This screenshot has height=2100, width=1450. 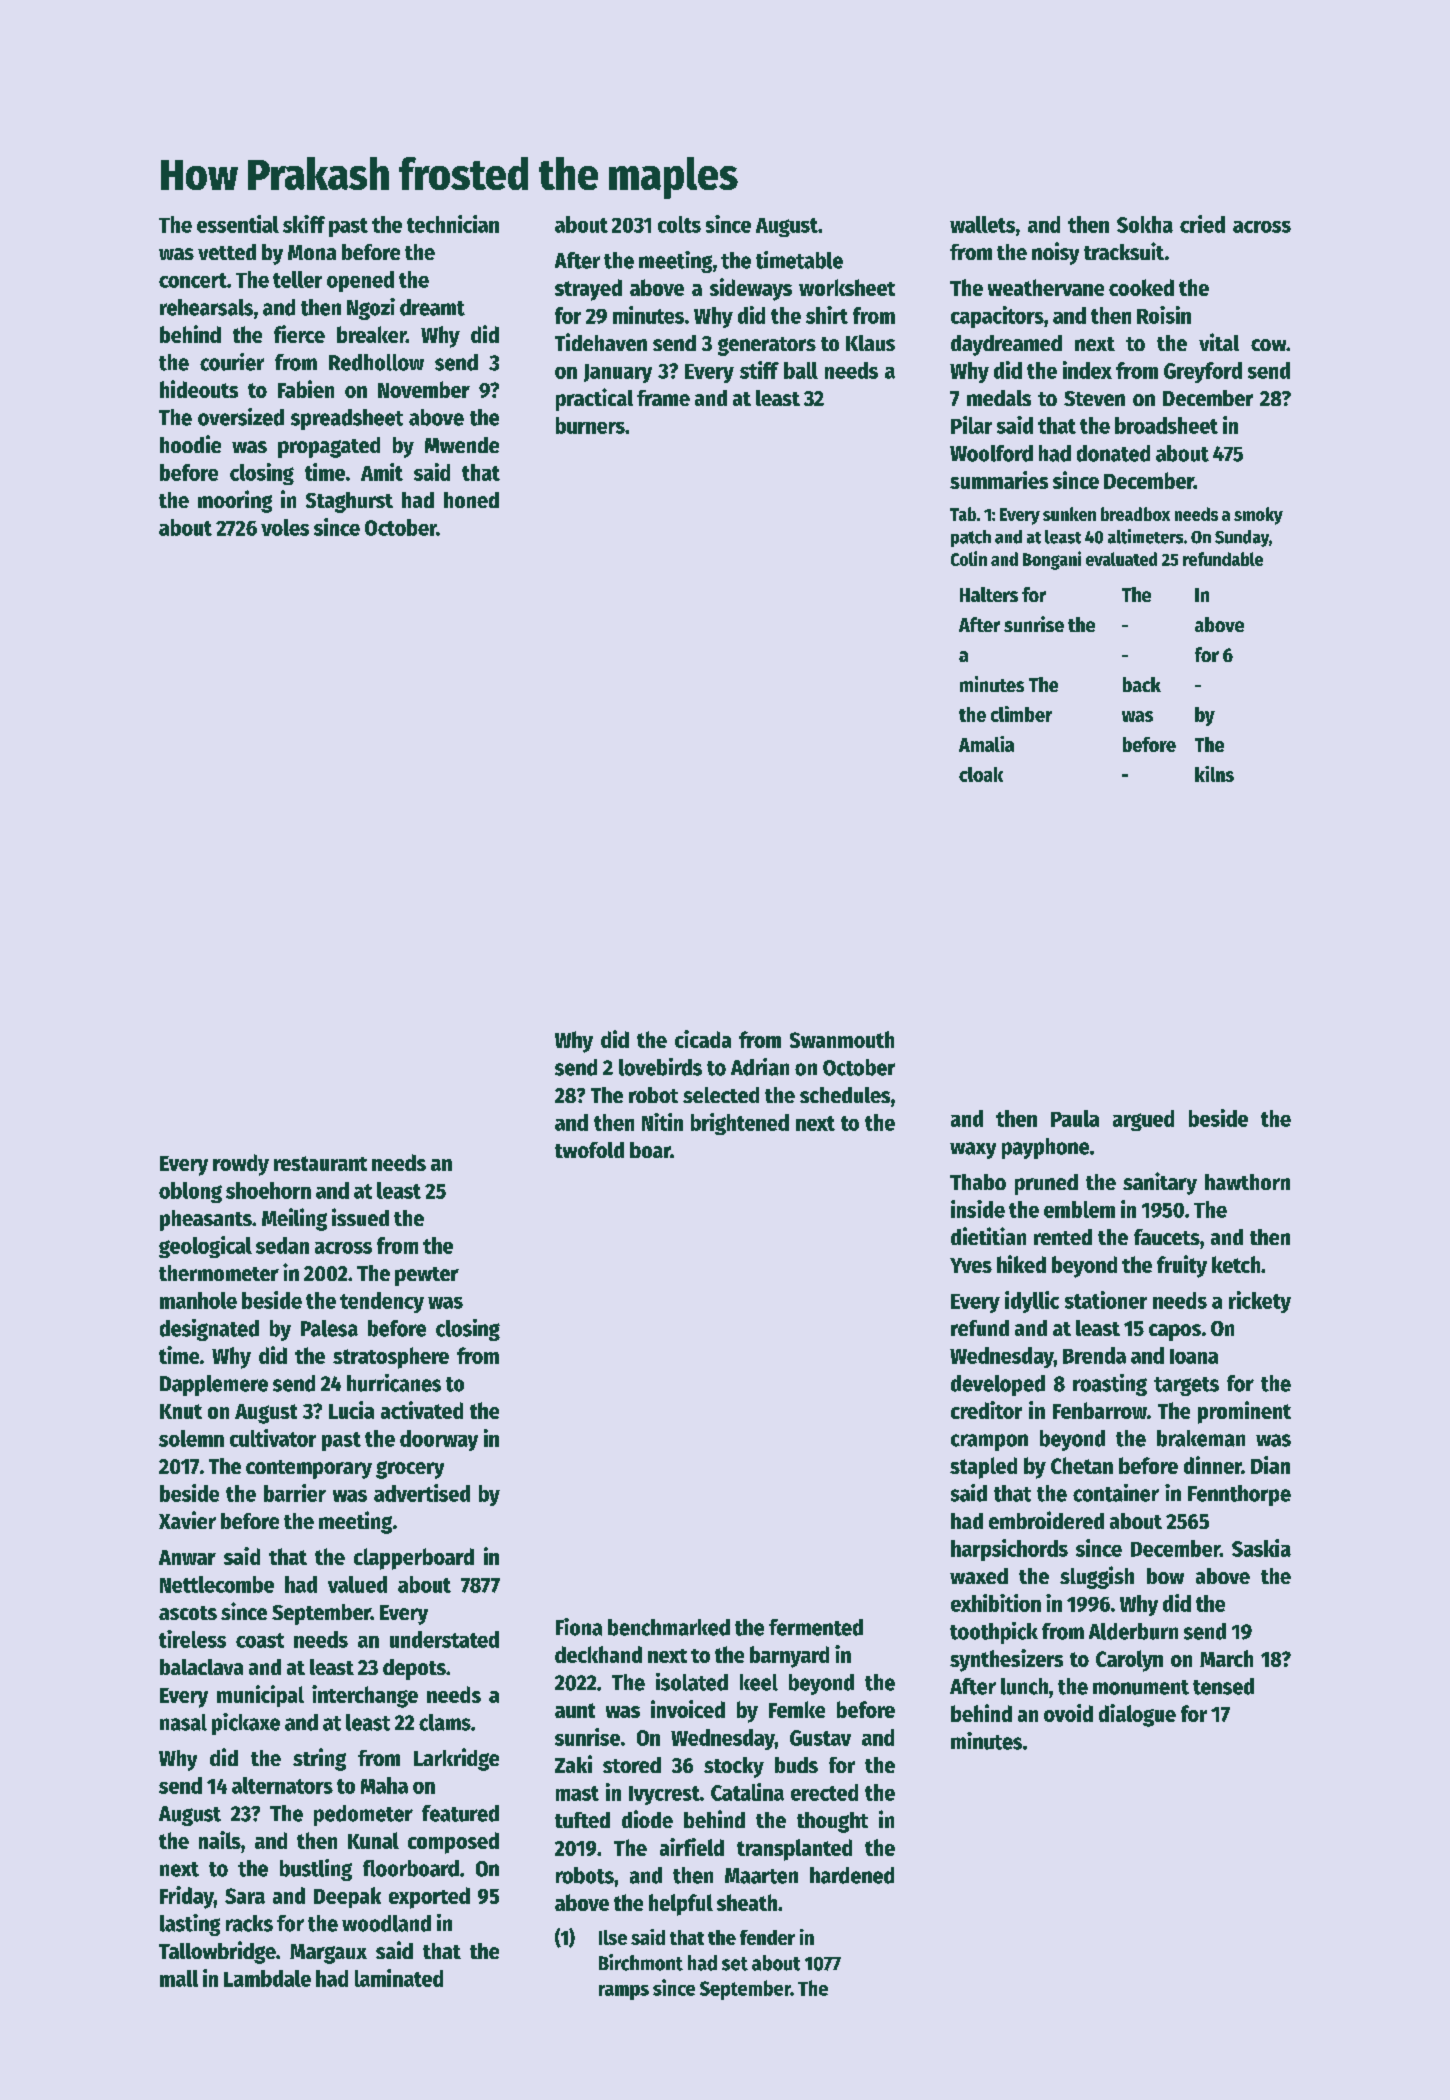 What do you see at coordinates (294, 1219) in the screenshot?
I see `Meiling` at bounding box center [294, 1219].
